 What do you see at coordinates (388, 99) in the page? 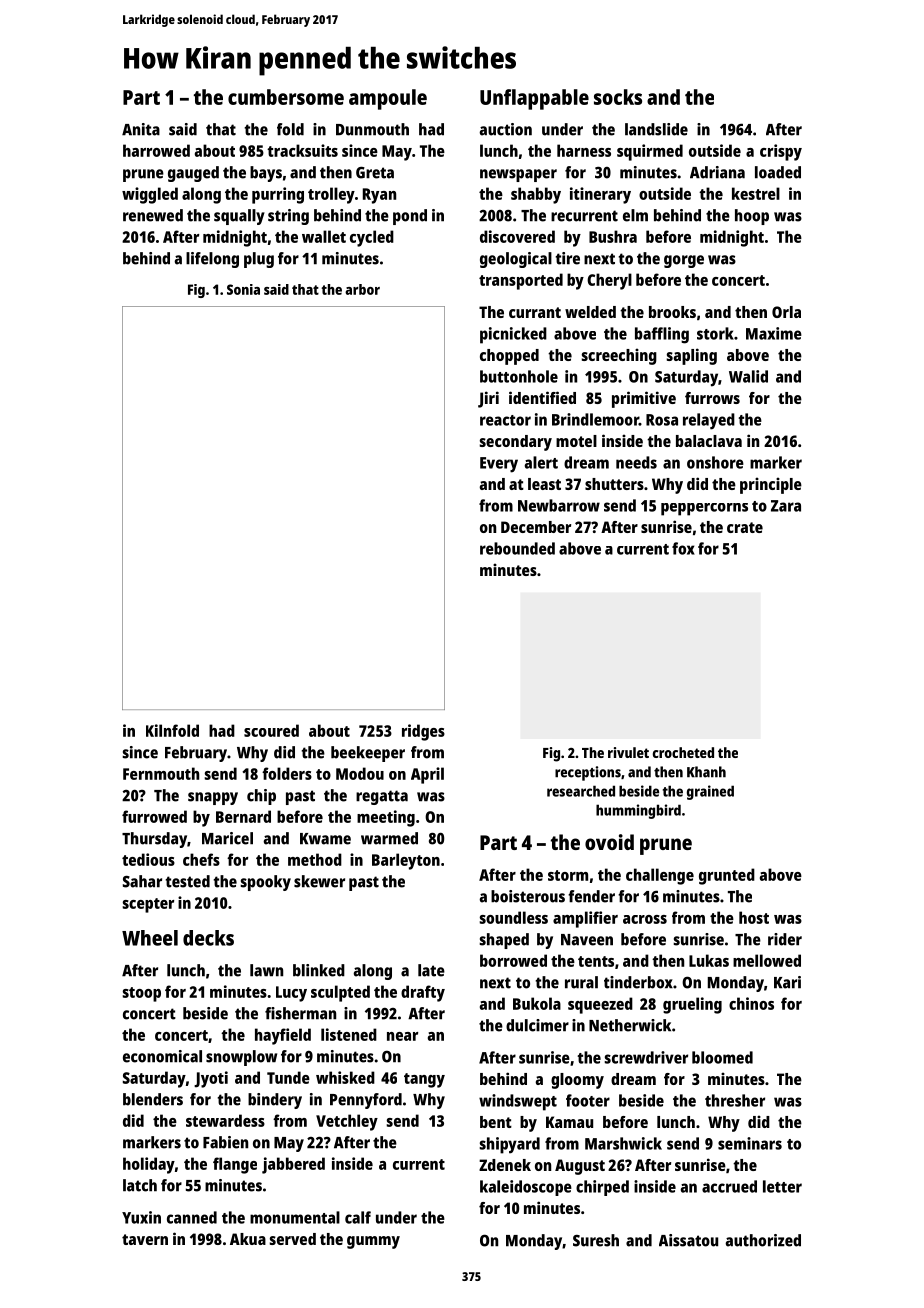
I see `ampoule` at bounding box center [388, 99].
